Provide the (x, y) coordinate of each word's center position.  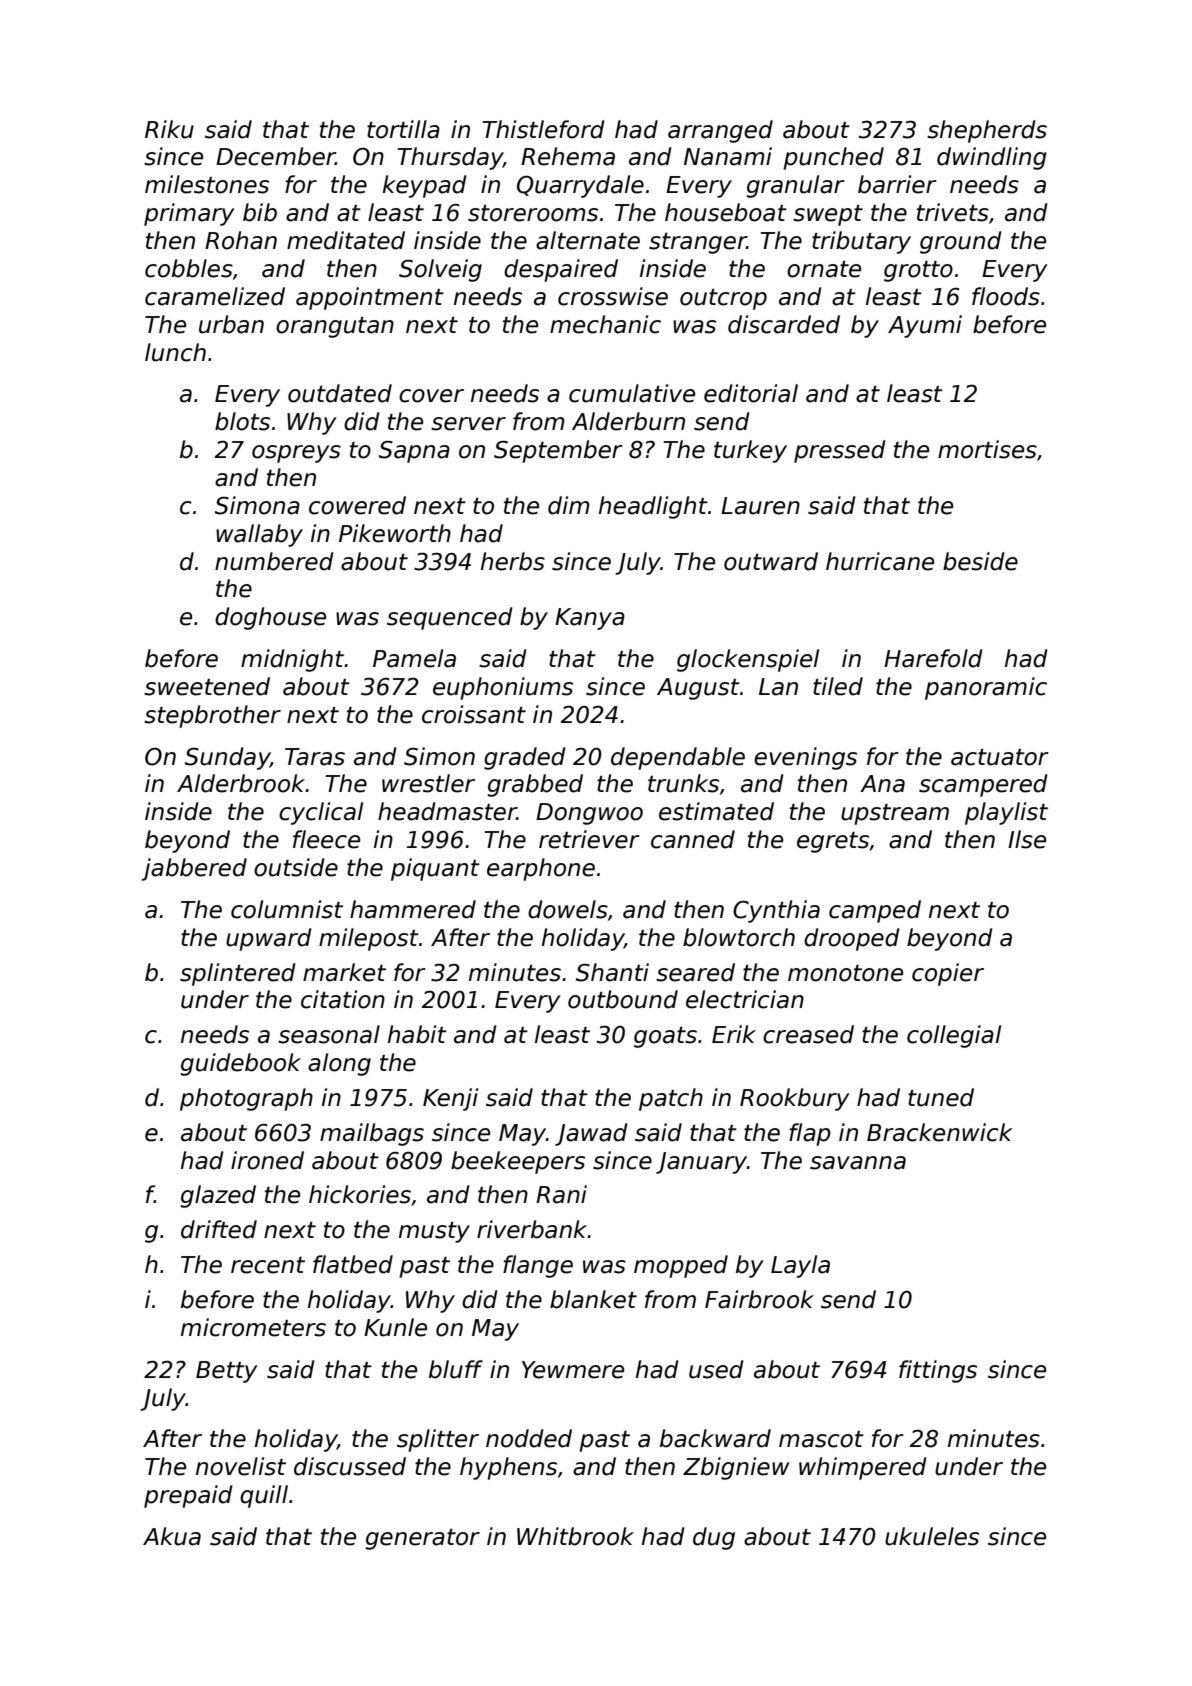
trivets (953, 212)
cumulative (632, 393)
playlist (1006, 813)
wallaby (259, 535)
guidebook (240, 1064)
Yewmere (573, 1370)
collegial (954, 1036)
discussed (350, 1466)
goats (665, 1037)
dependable (678, 758)
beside (980, 561)
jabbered (194, 869)
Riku (169, 129)
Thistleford (543, 129)
